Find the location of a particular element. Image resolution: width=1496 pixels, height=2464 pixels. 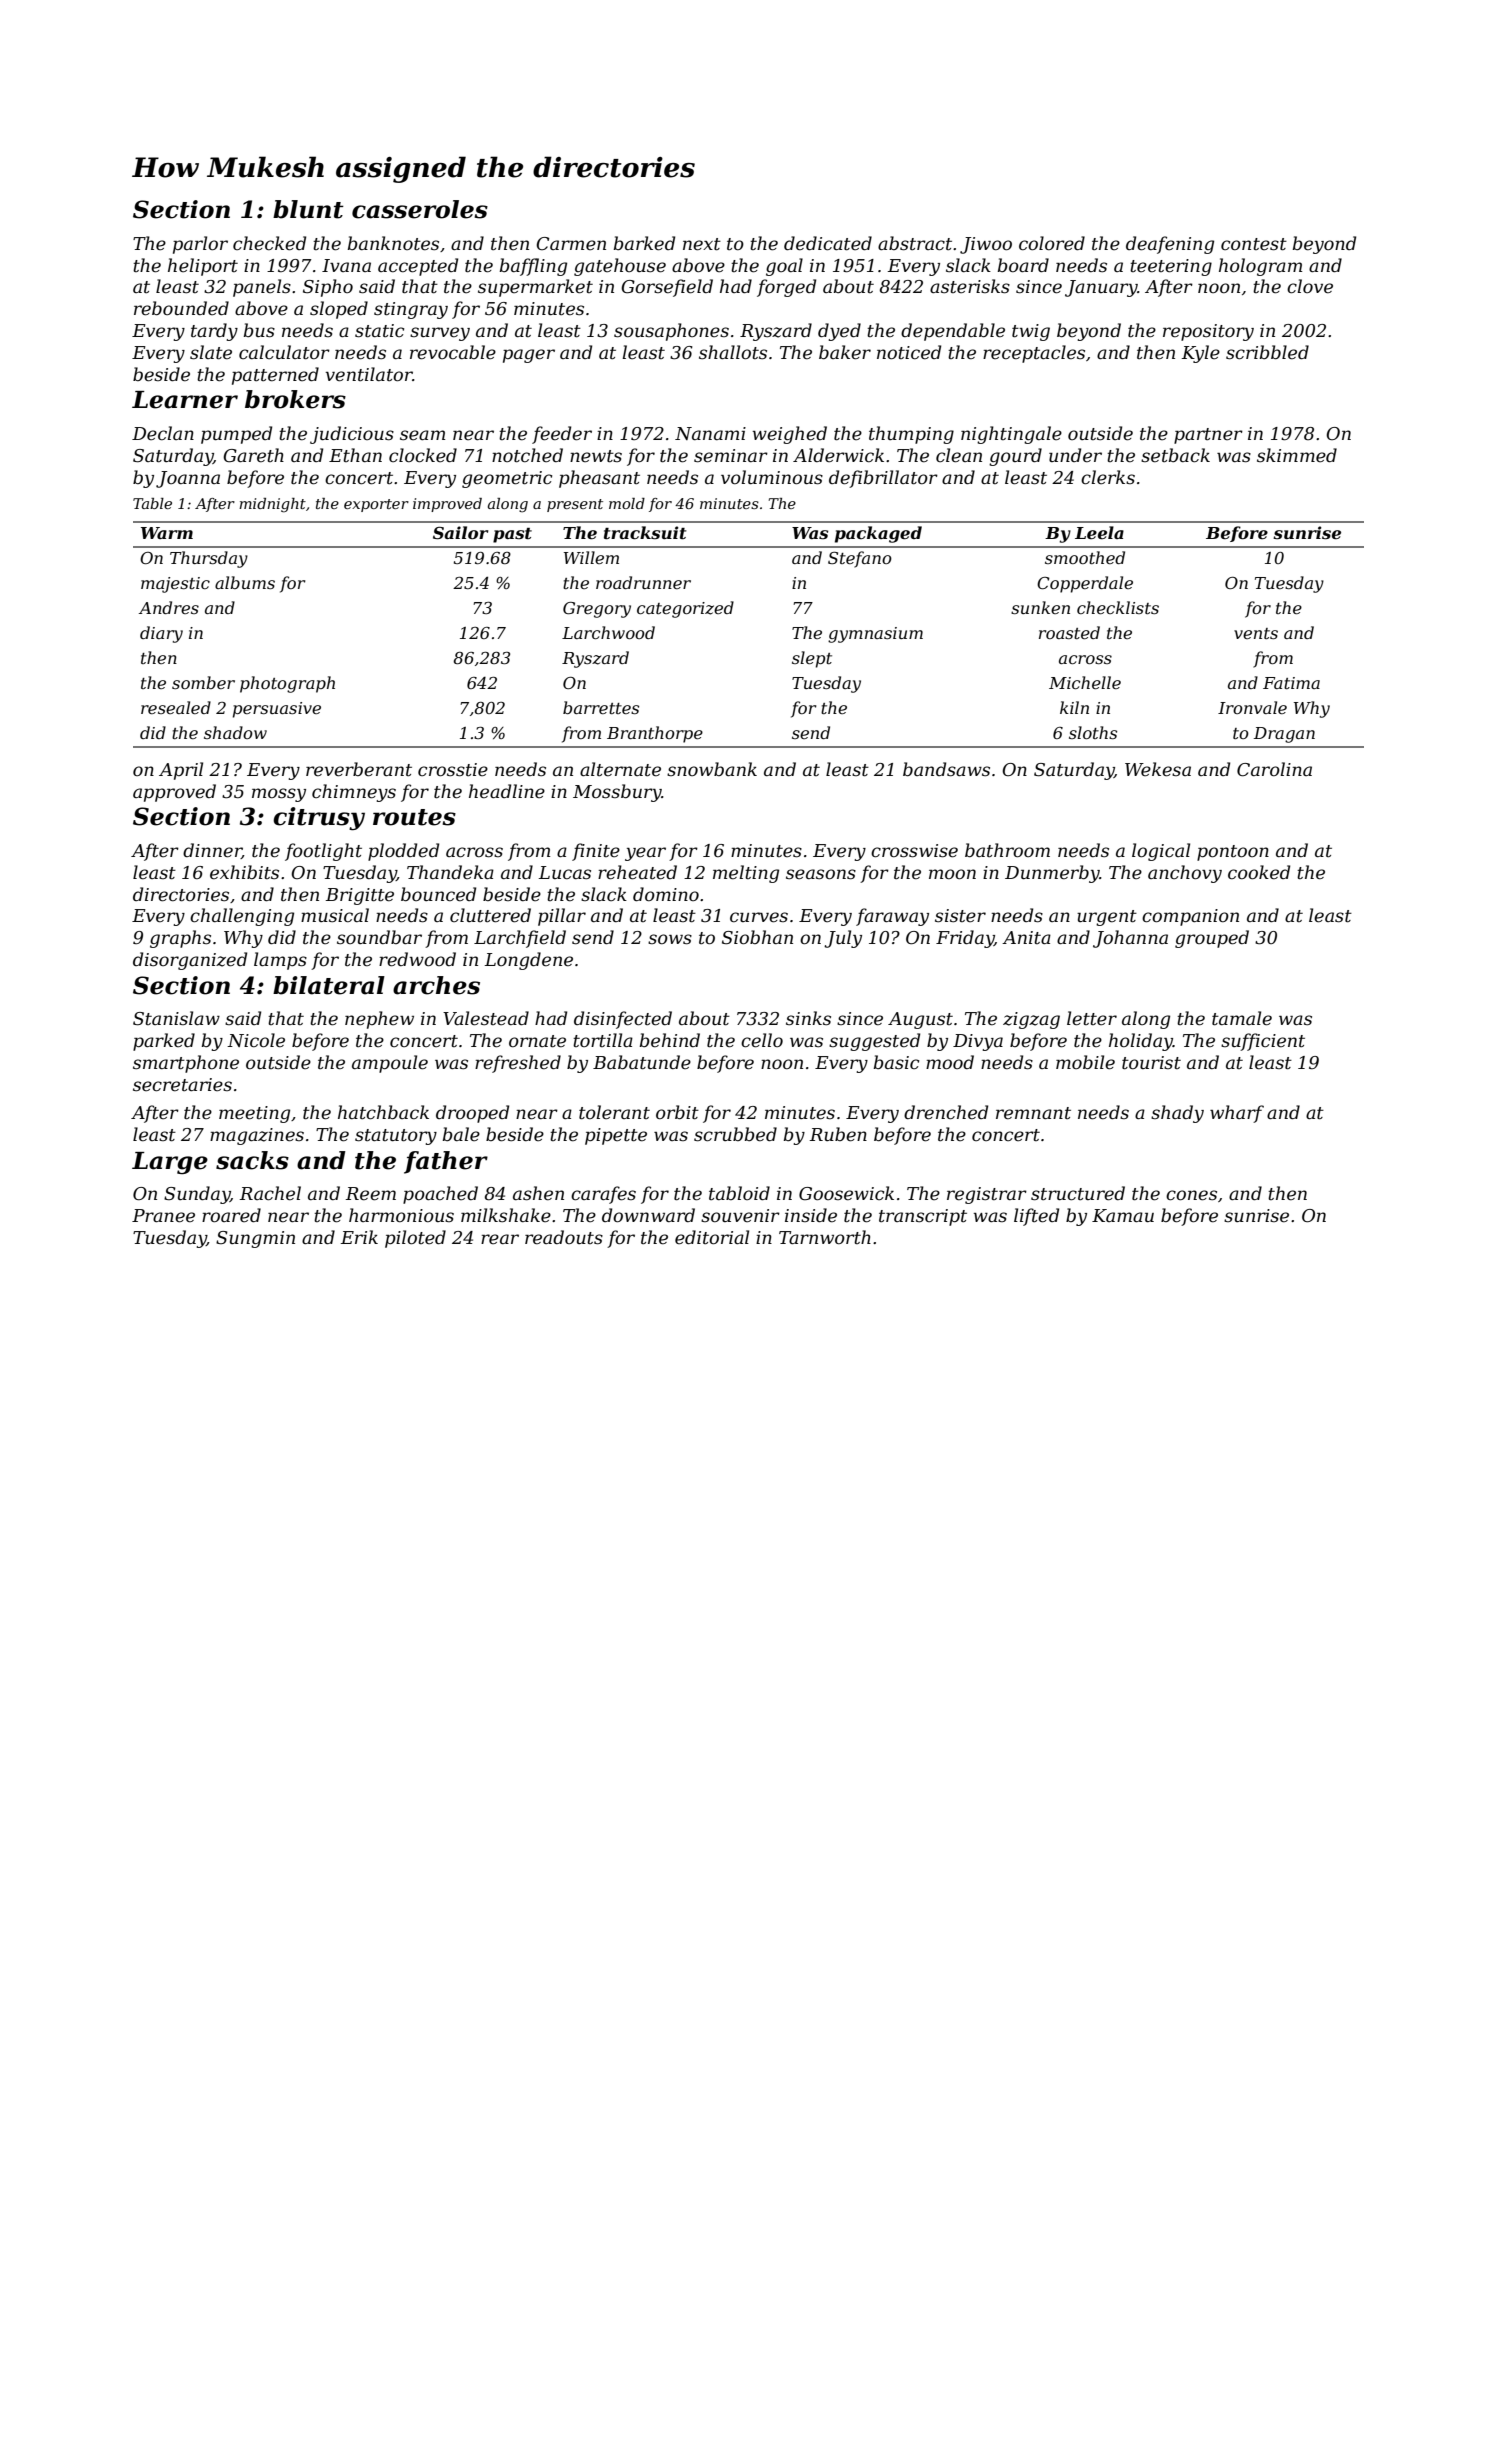

Michelle is located at coordinates (1085, 682).
